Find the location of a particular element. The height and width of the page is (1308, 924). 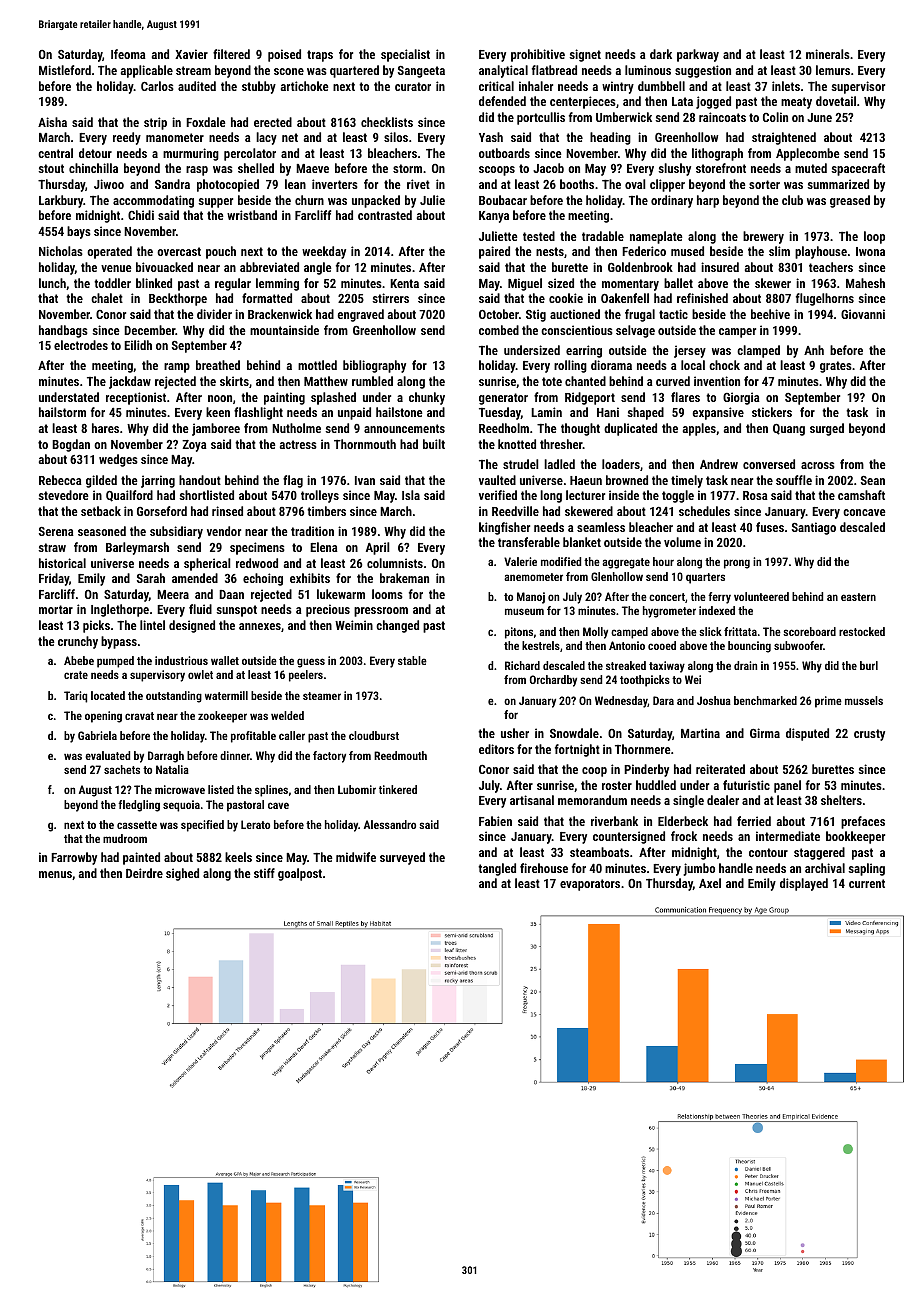

contrasted is located at coordinates (385, 215).
